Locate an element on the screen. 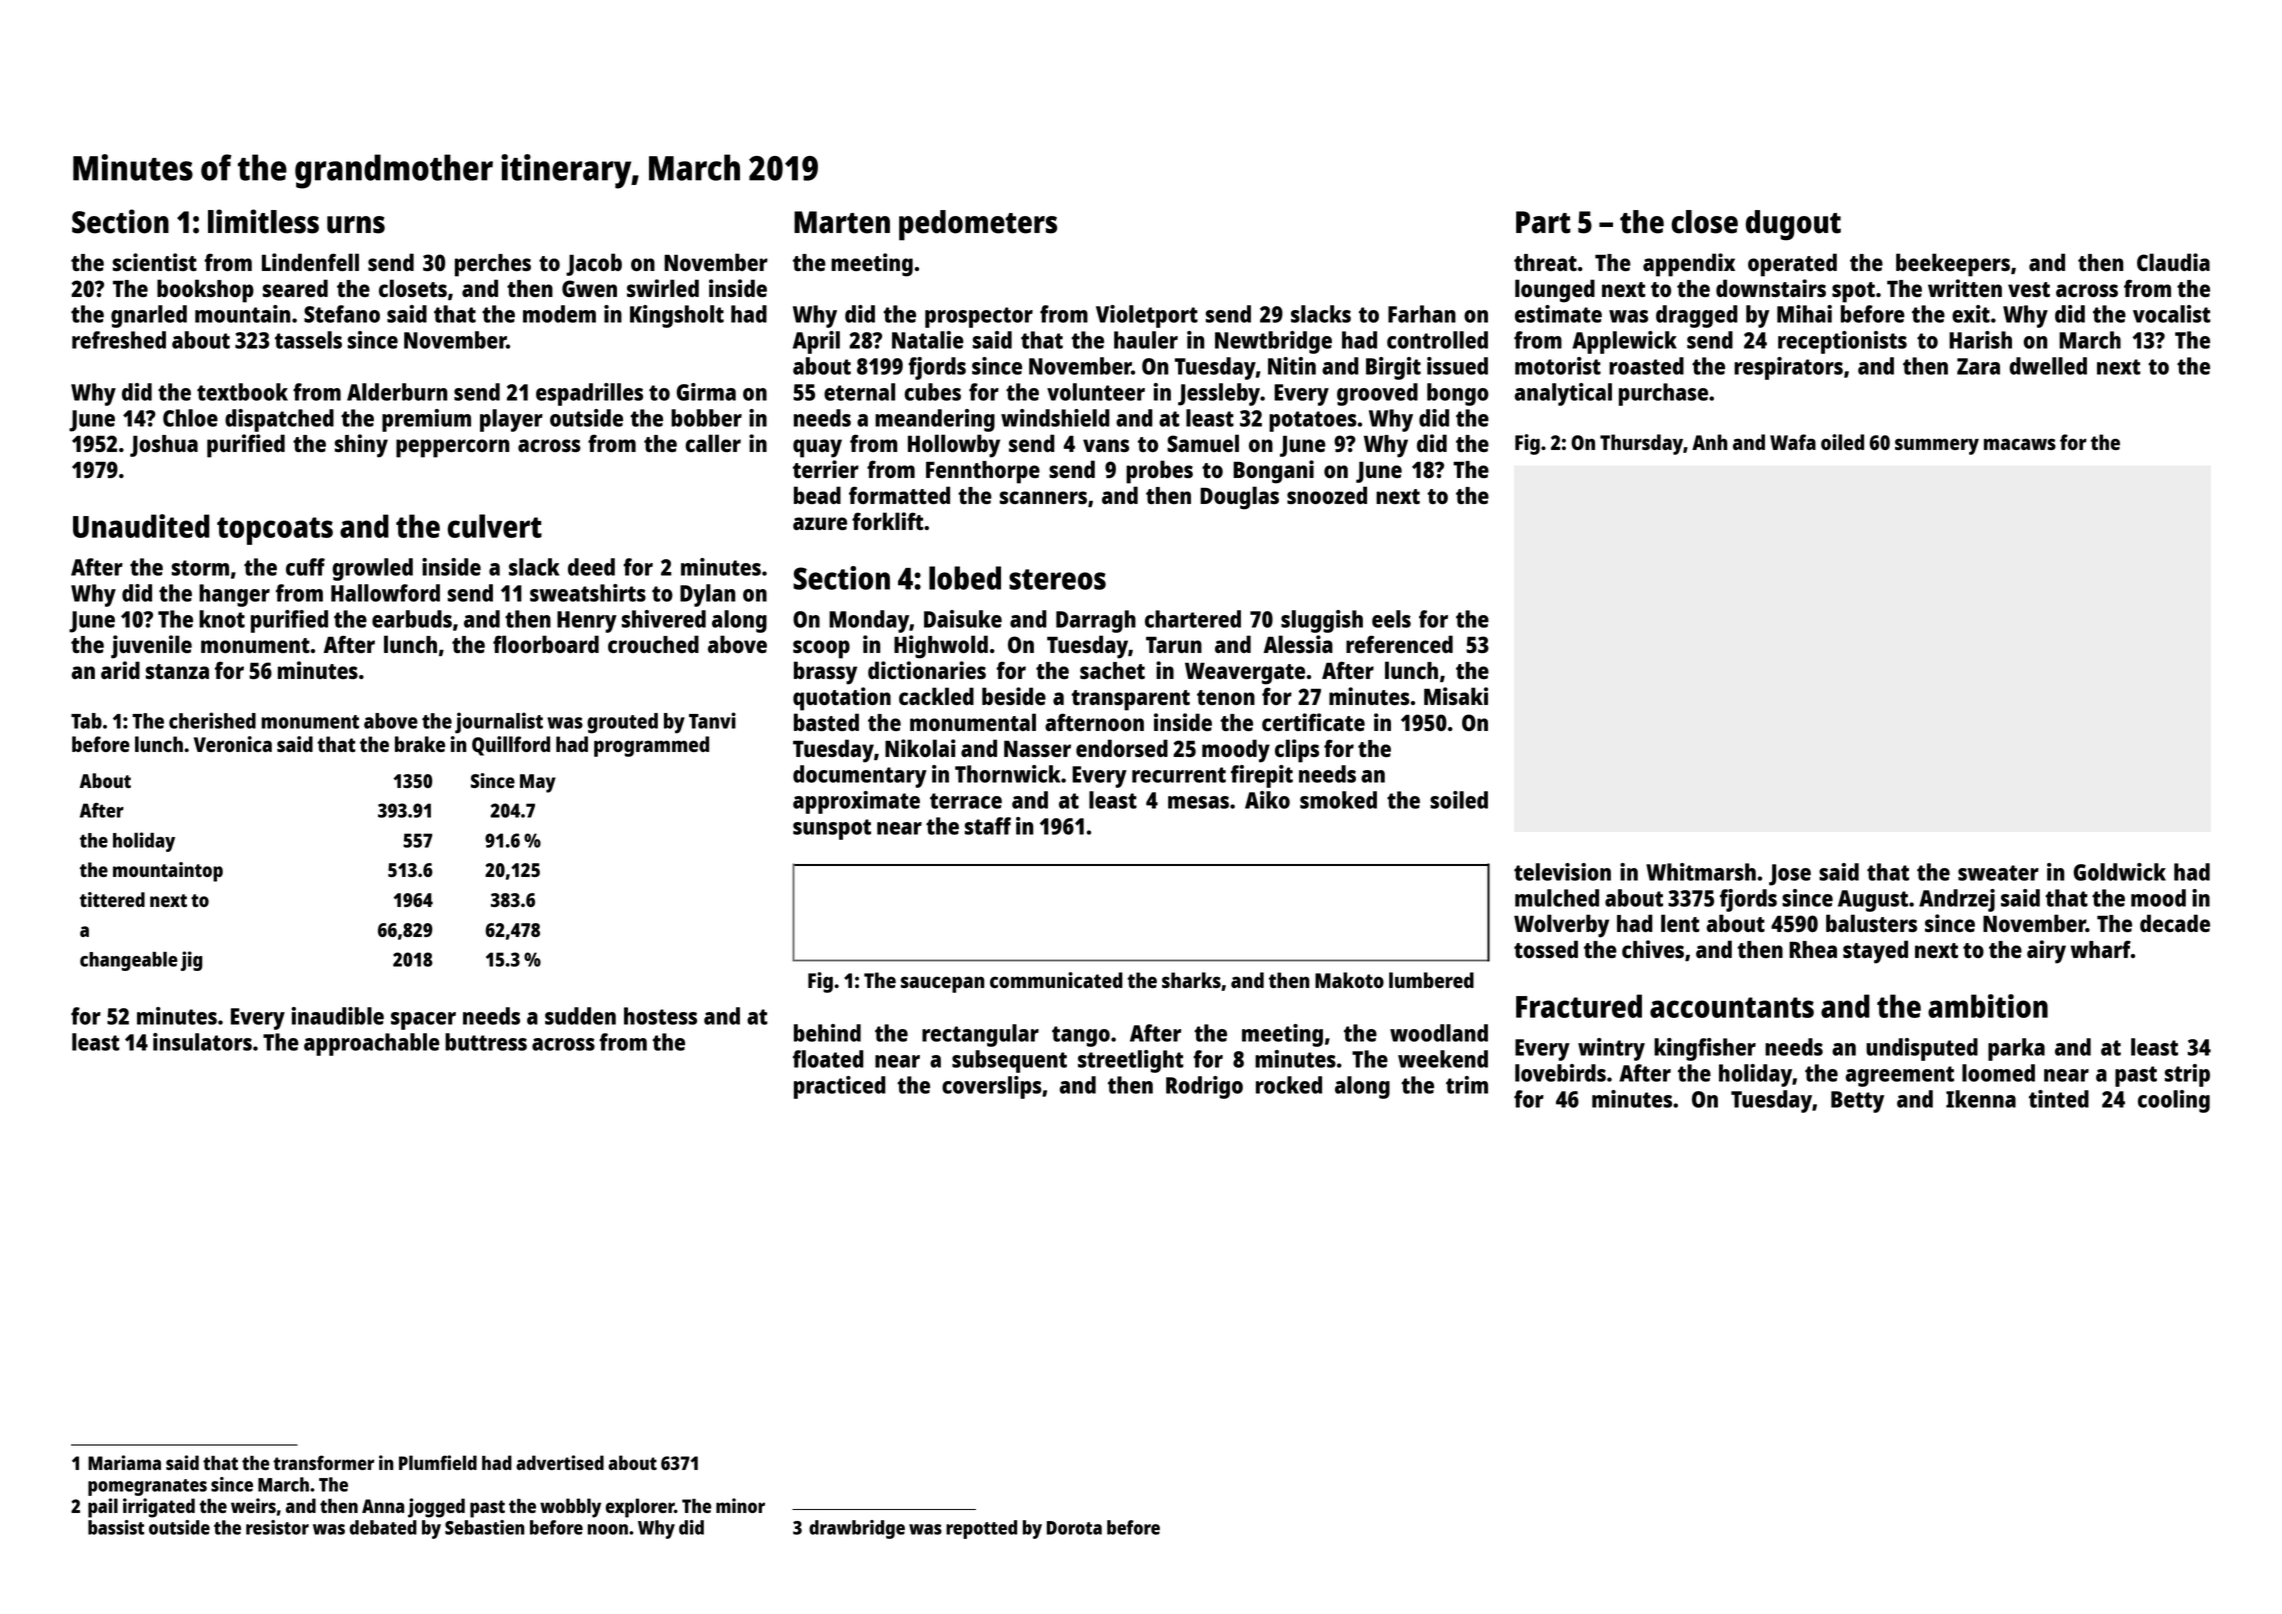 The width and height of the screenshot is (2282, 1614). Misaki is located at coordinates (1456, 696).
